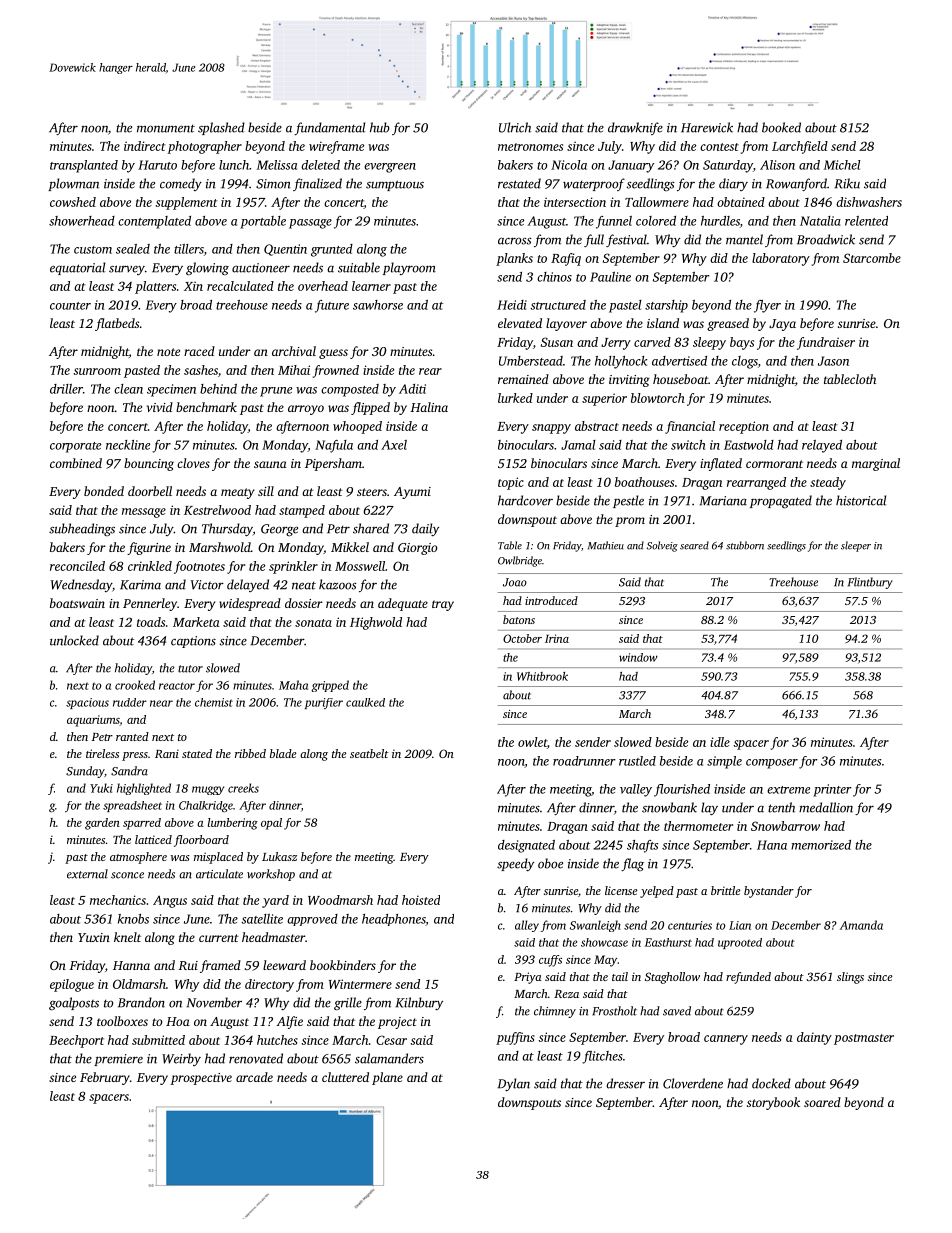 This screenshot has height=1233, width=952. What do you see at coordinates (557, 638) in the screenshot?
I see `Irina` at bounding box center [557, 638].
